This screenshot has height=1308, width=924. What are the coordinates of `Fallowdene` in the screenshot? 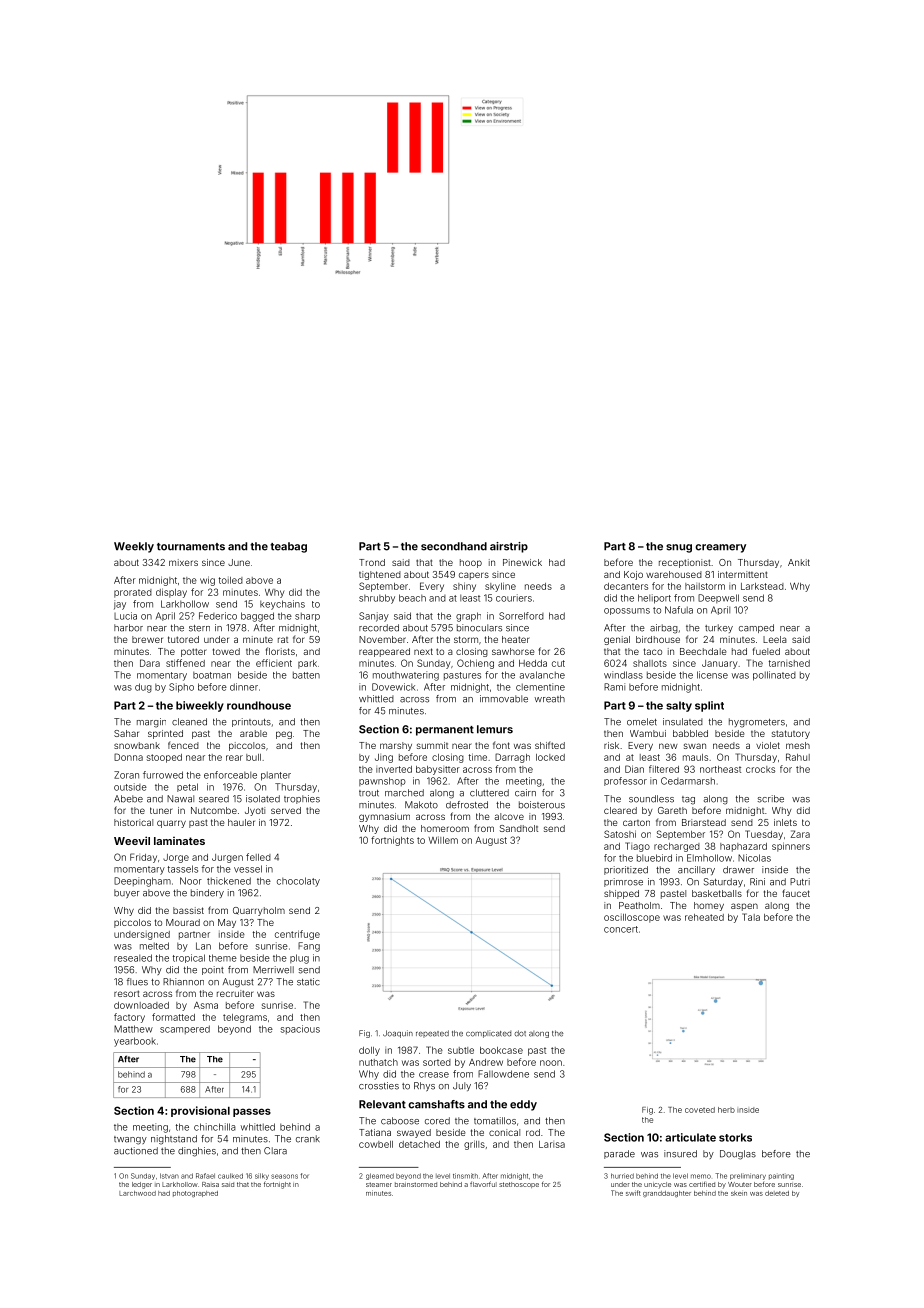 It's located at (503, 1074).
